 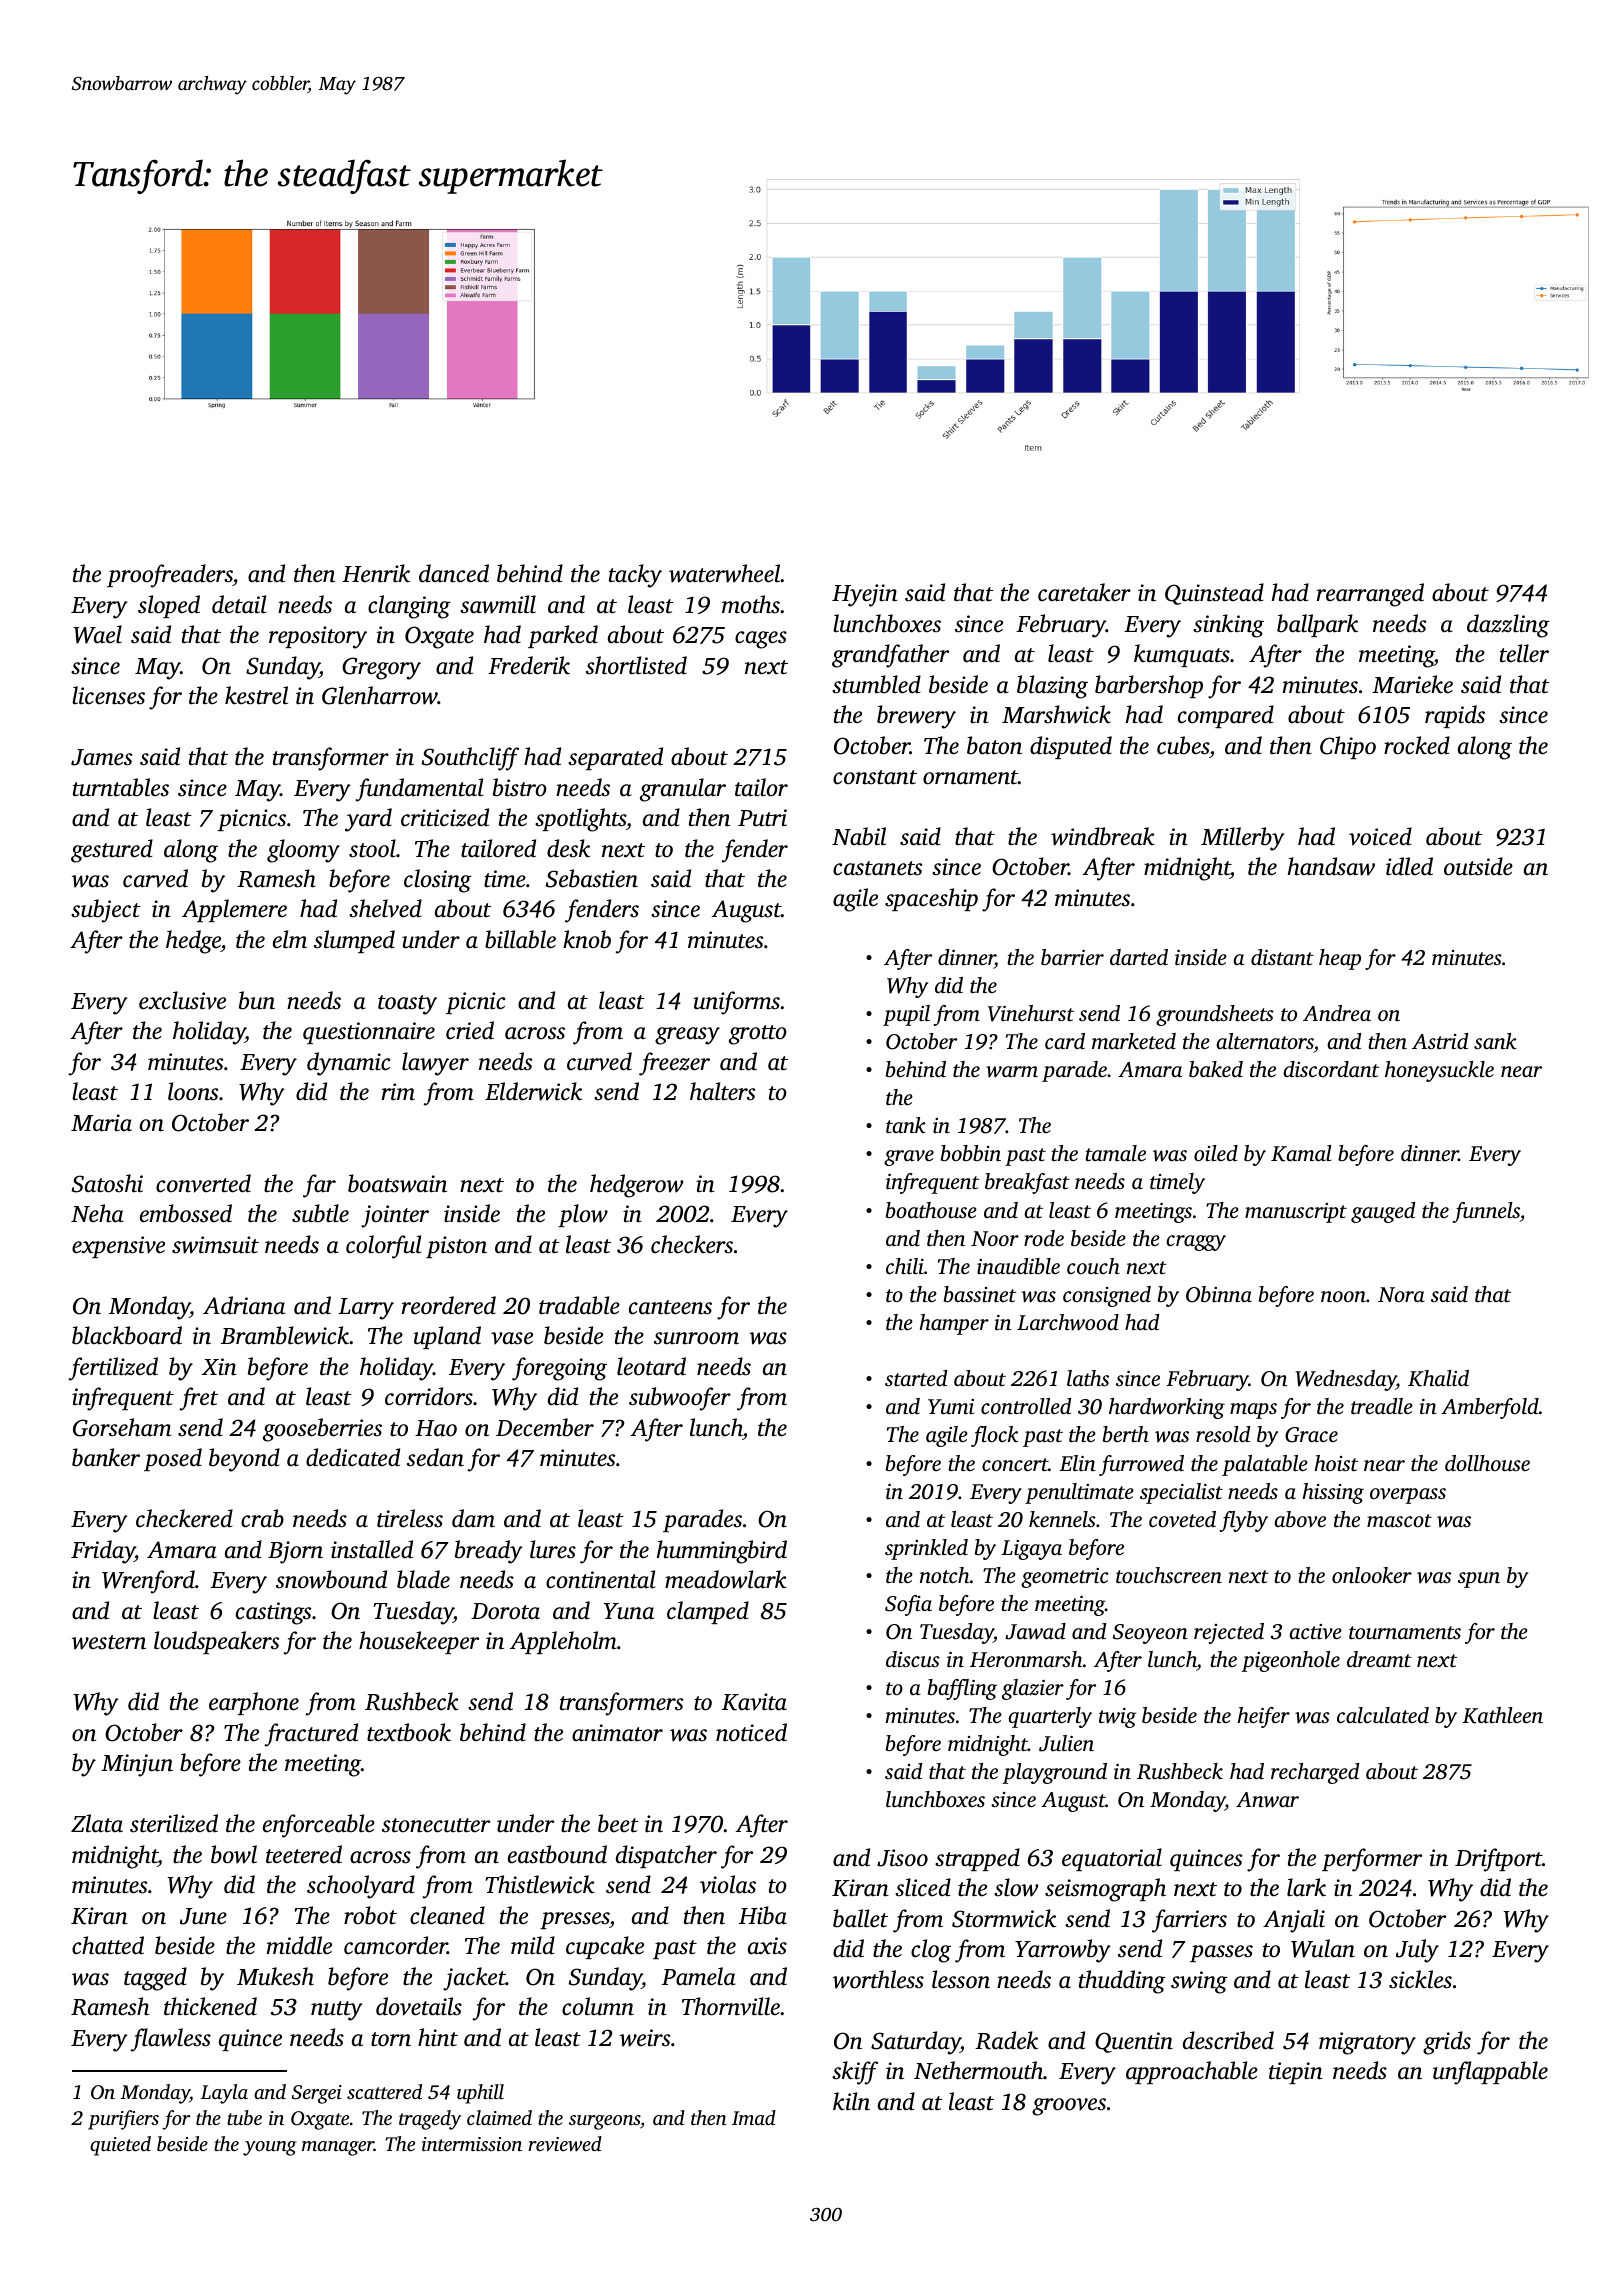 What do you see at coordinates (1290, 1661) in the document?
I see `pigeonhole` at bounding box center [1290, 1661].
